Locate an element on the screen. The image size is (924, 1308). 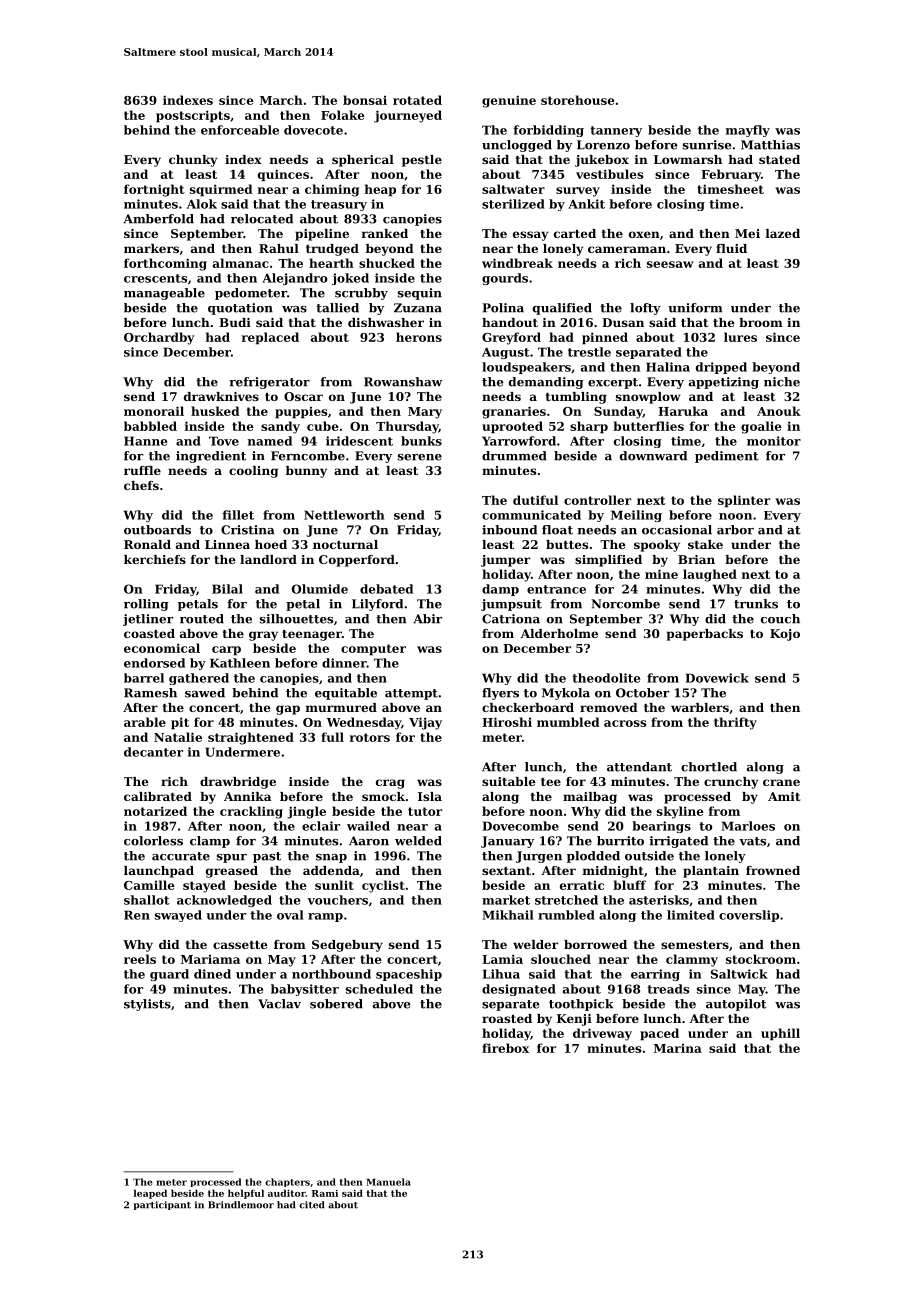
Kenji is located at coordinates (574, 1020).
